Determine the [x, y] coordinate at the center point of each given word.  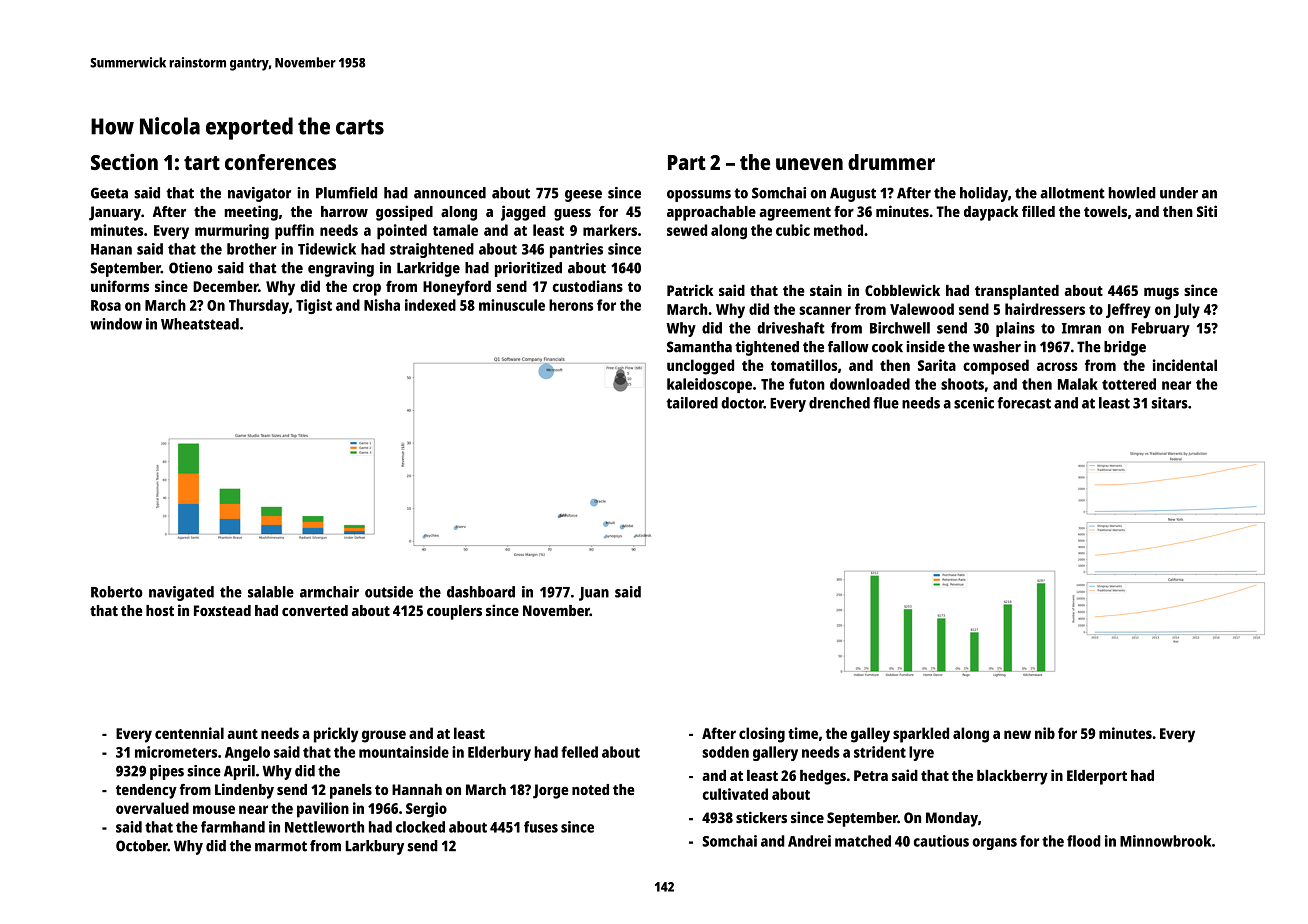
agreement [795, 214]
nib [1045, 733]
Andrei [809, 841]
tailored [692, 403]
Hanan [111, 249]
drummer [891, 162]
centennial [189, 733]
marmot [281, 846]
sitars [1170, 403]
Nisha [382, 305]
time [803, 733]
